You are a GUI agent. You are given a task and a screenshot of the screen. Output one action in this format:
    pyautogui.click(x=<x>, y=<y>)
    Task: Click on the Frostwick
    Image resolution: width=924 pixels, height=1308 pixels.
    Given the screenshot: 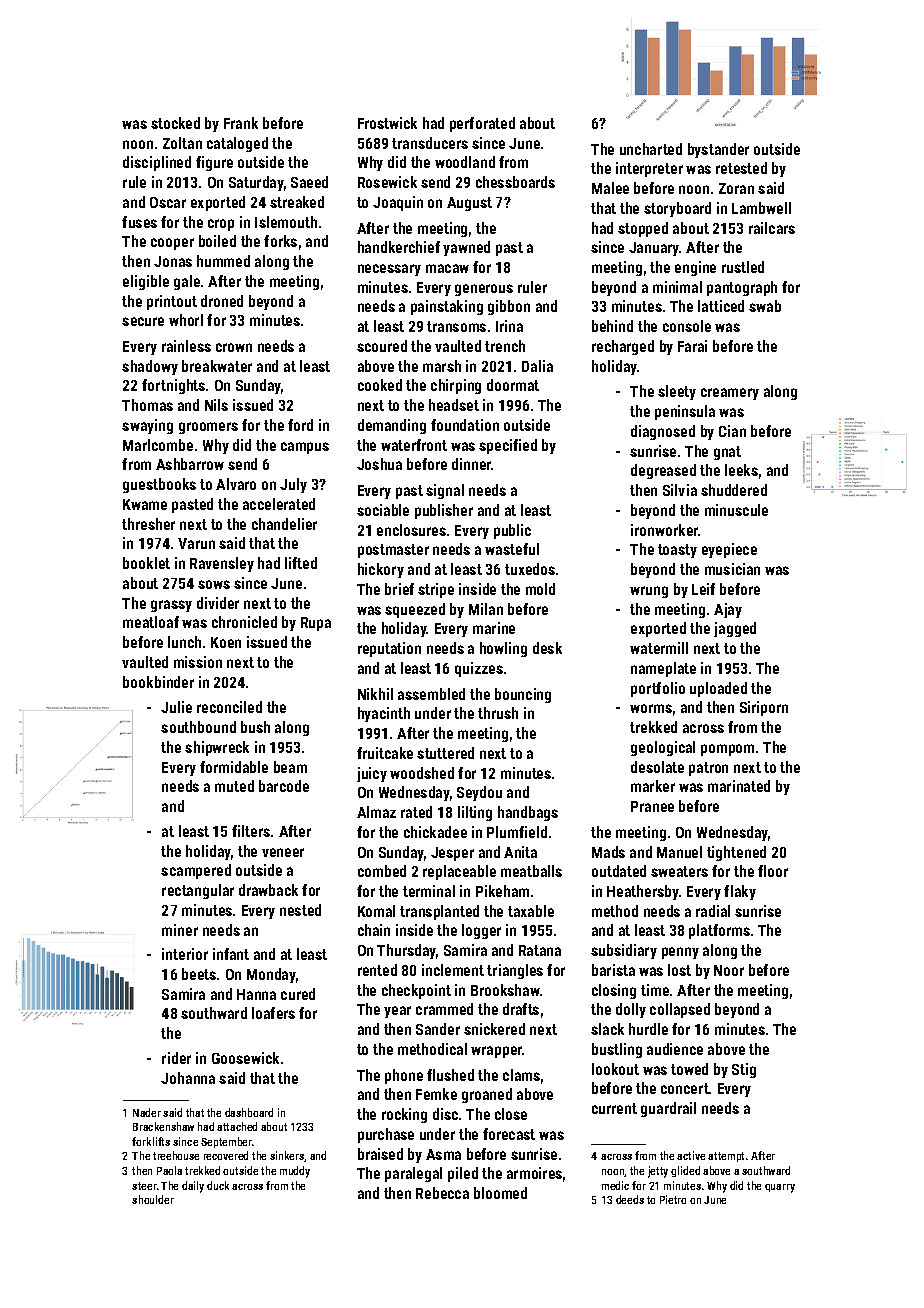 What is the action you would take?
    pyautogui.click(x=387, y=123)
